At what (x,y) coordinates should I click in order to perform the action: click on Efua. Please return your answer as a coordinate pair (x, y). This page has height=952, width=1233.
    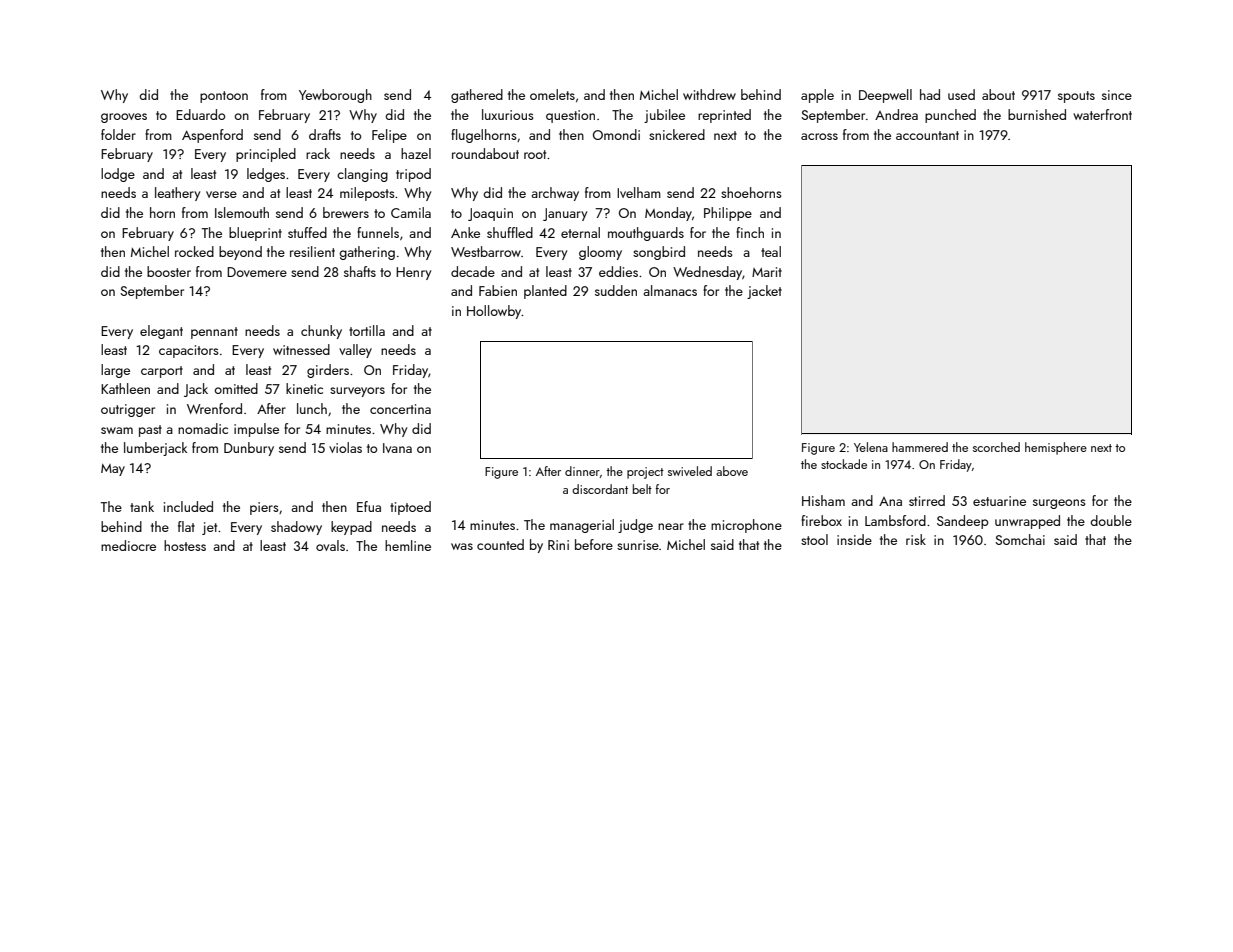
    Looking at the image, I should click on (369, 506).
